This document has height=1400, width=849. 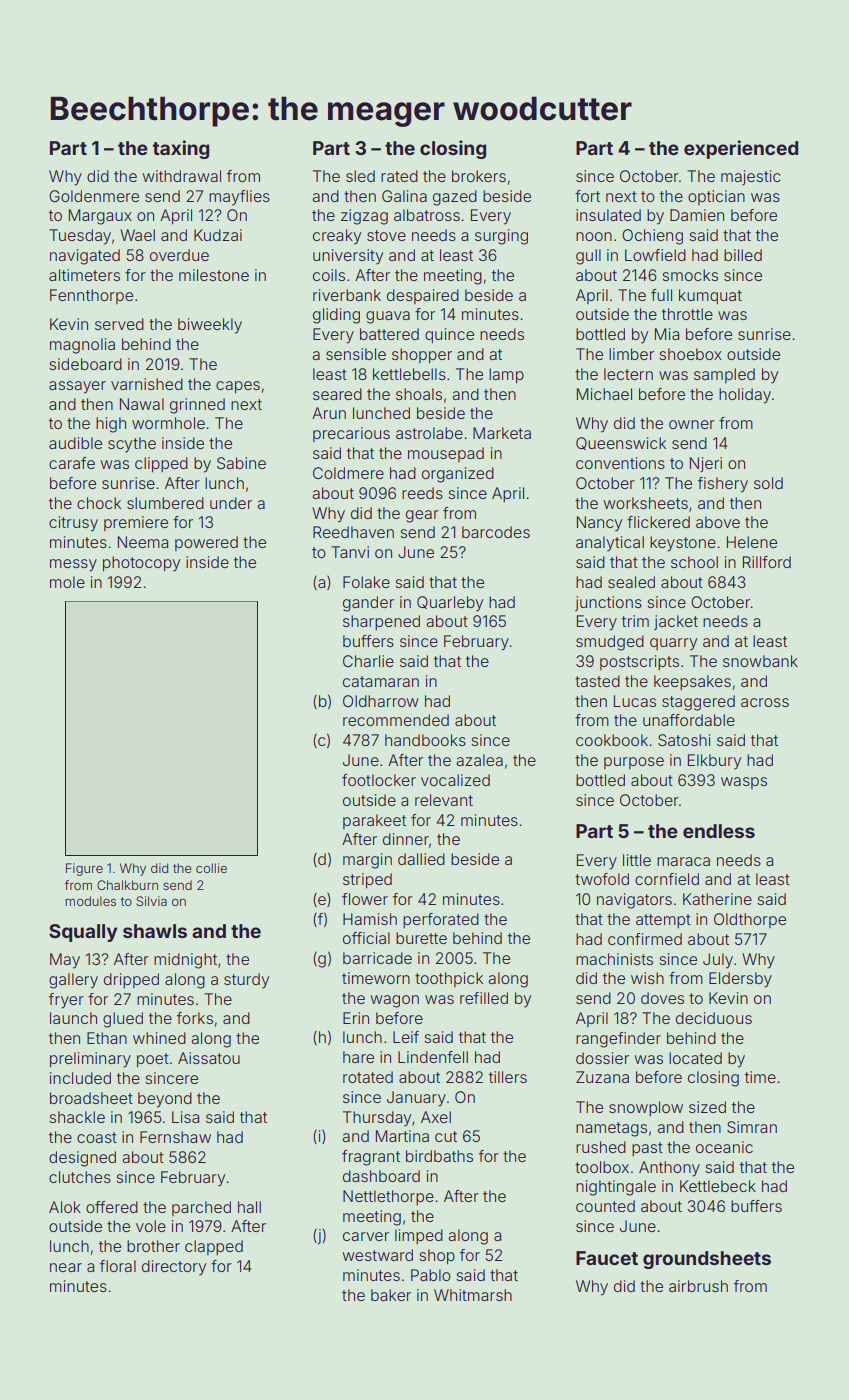 What do you see at coordinates (767, 562) in the document?
I see `Rillford` at bounding box center [767, 562].
